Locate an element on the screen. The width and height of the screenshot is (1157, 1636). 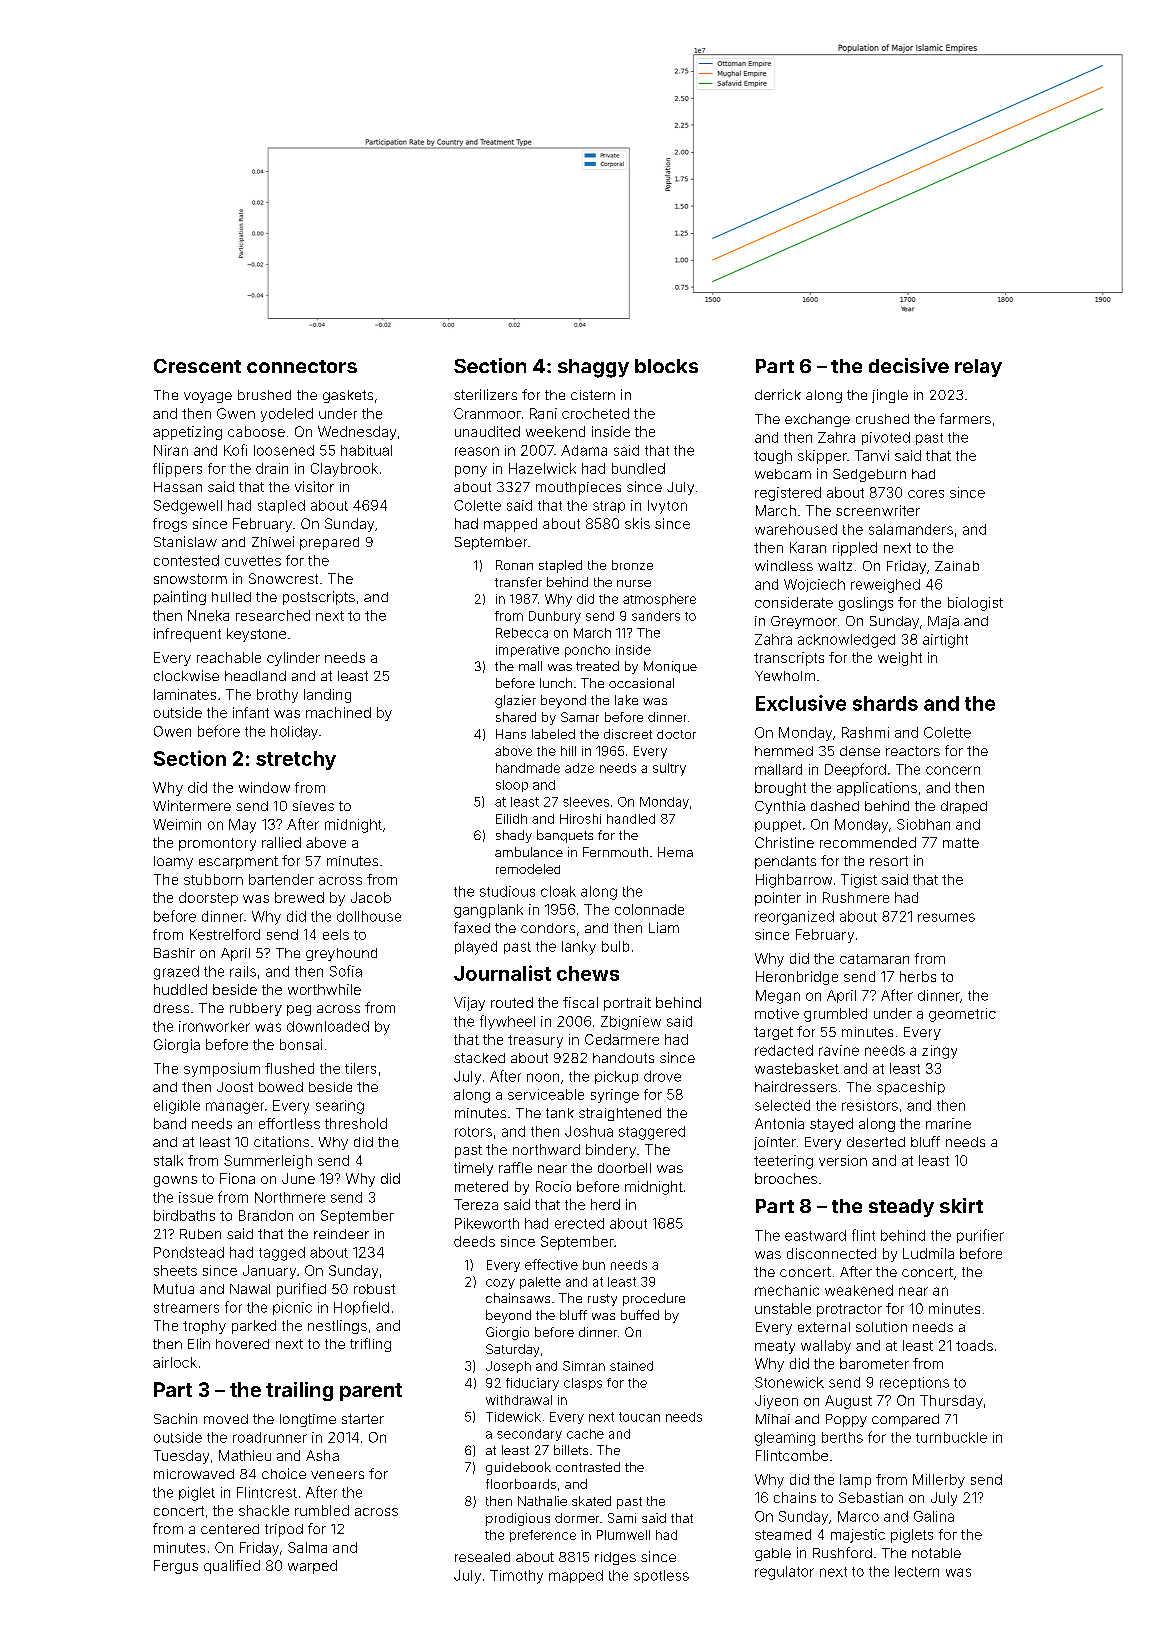
habitual is located at coordinates (366, 450).
